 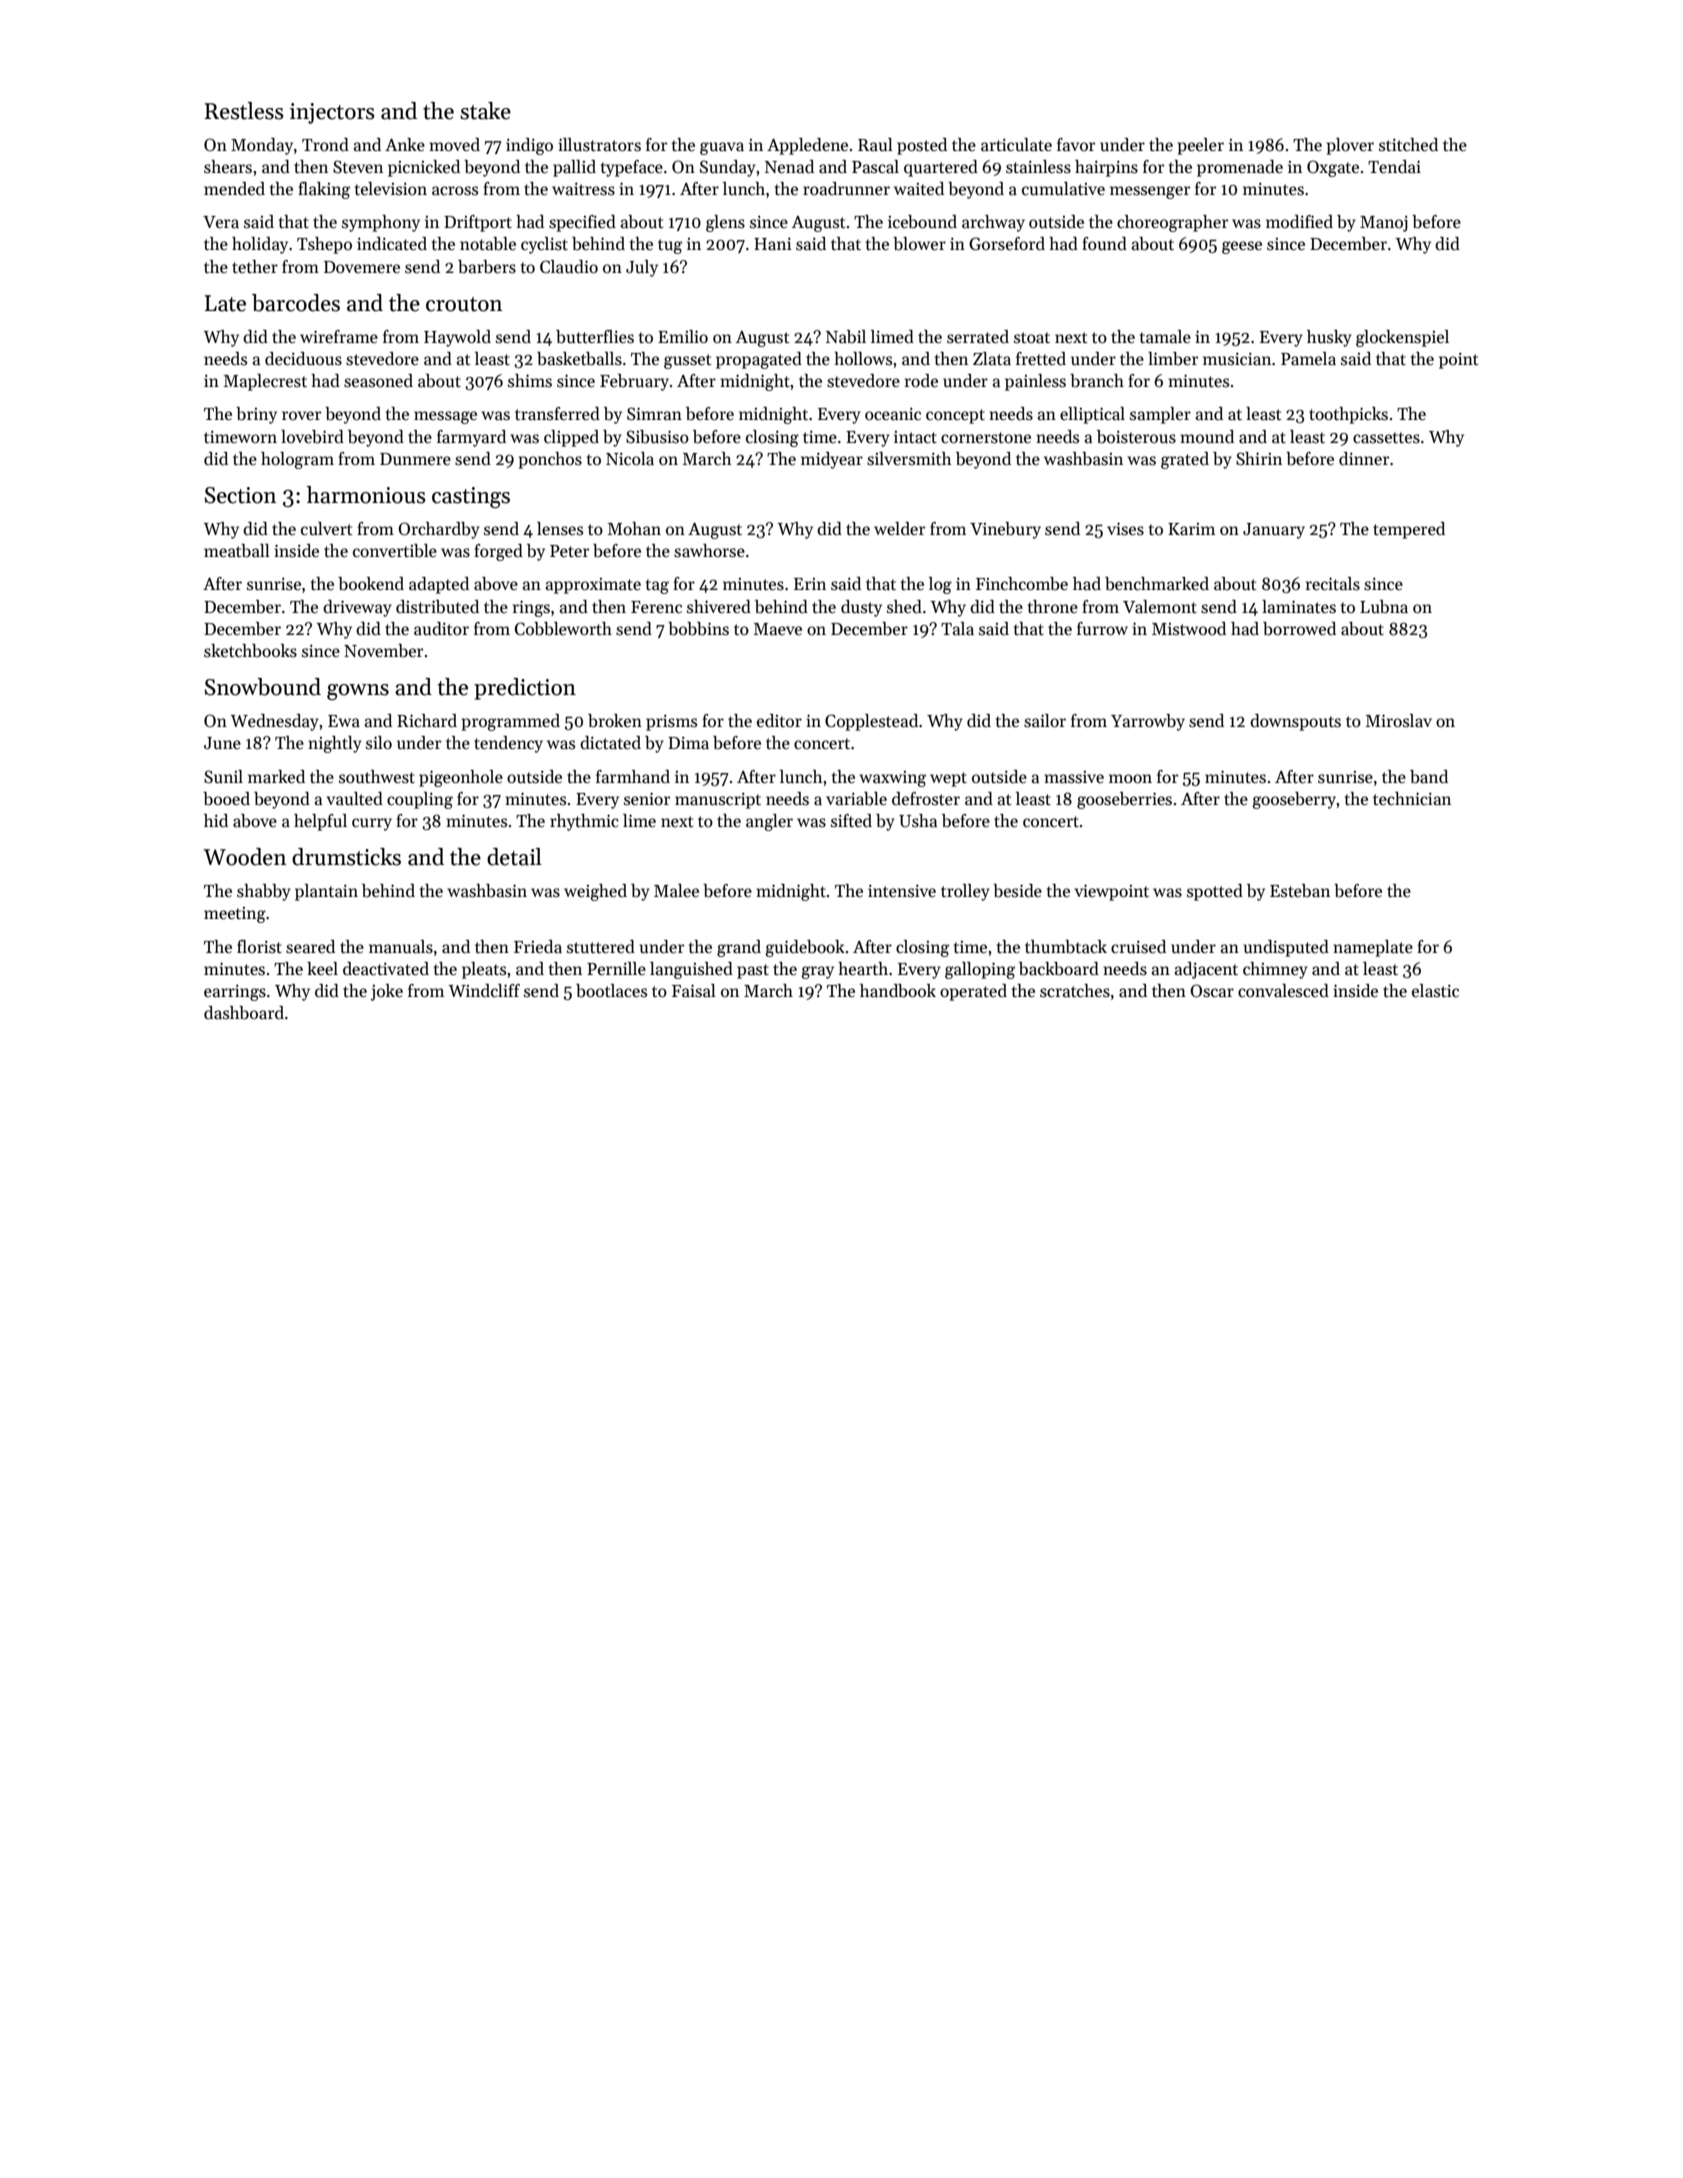 What do you see at coordinates (228, 167) in the document?
I see `shears` at bounding box center [228, 167].
